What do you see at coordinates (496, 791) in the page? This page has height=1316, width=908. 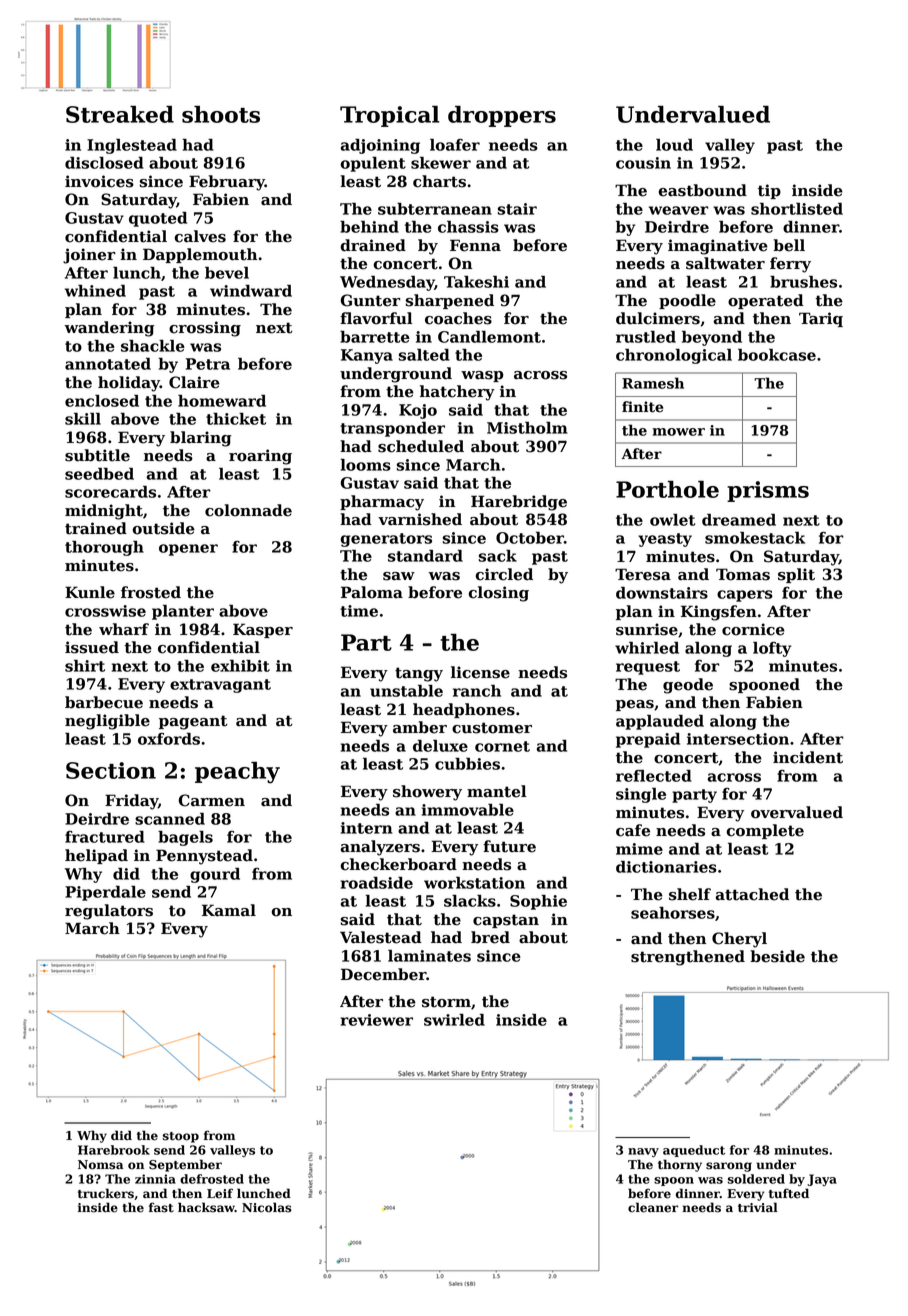 I see `mantel` at bounding box center [496, 791].
